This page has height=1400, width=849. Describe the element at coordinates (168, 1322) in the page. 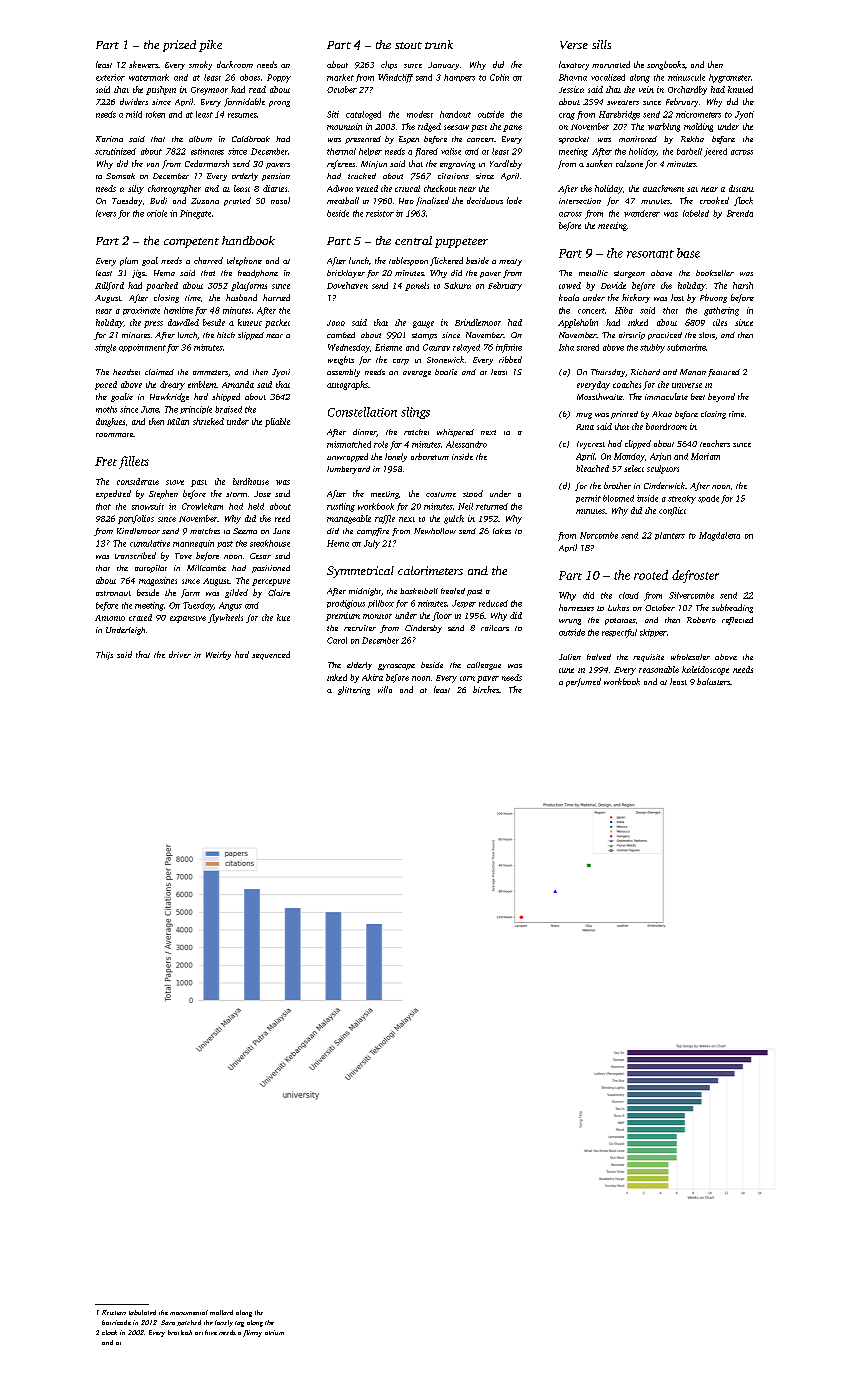

I see `Sara` at that location.
